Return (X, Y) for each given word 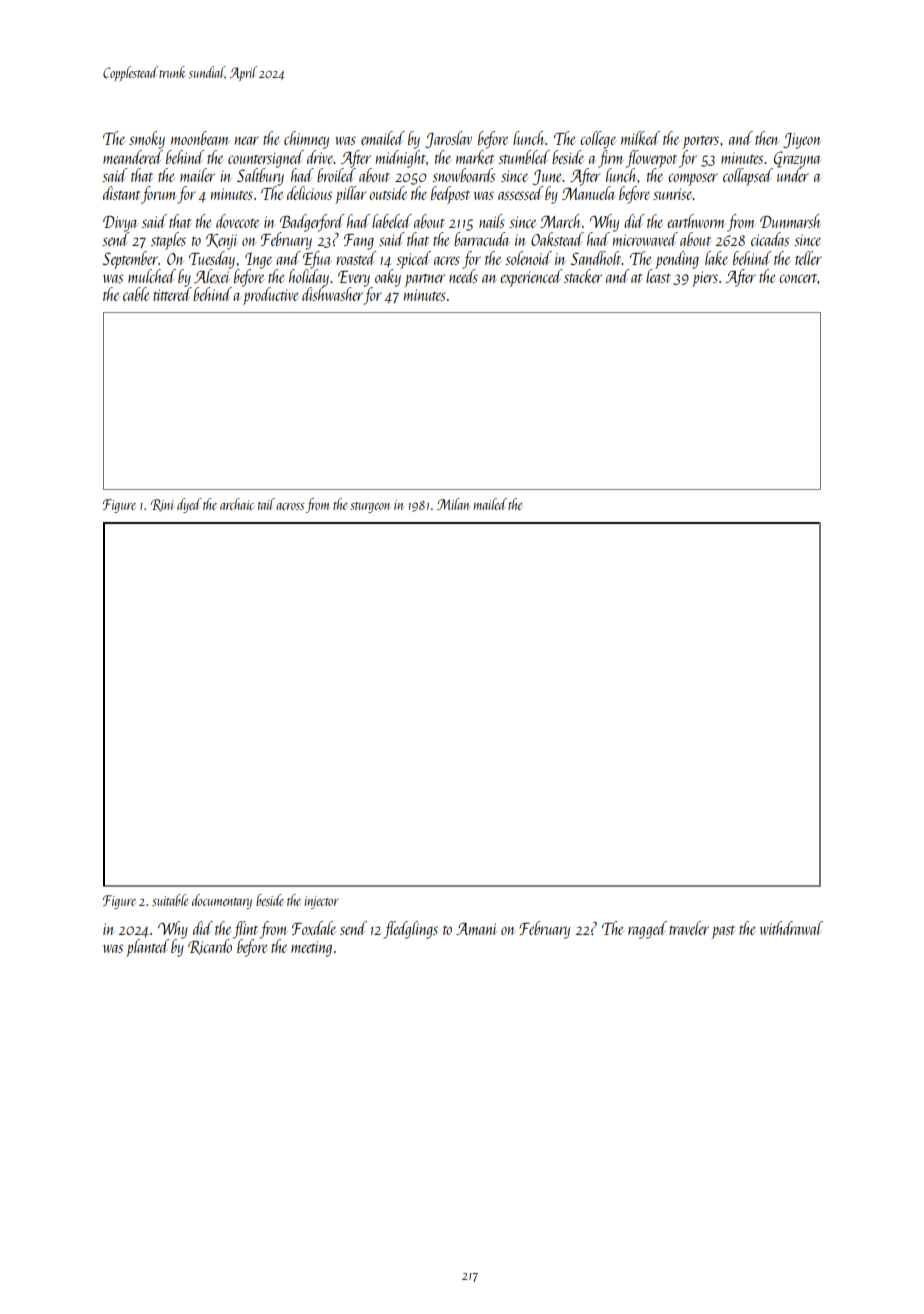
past (723, 932)
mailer (197, 175)
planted (148, 948)
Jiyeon (802, 141)
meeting (311, 949)
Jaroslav (448, 139)
